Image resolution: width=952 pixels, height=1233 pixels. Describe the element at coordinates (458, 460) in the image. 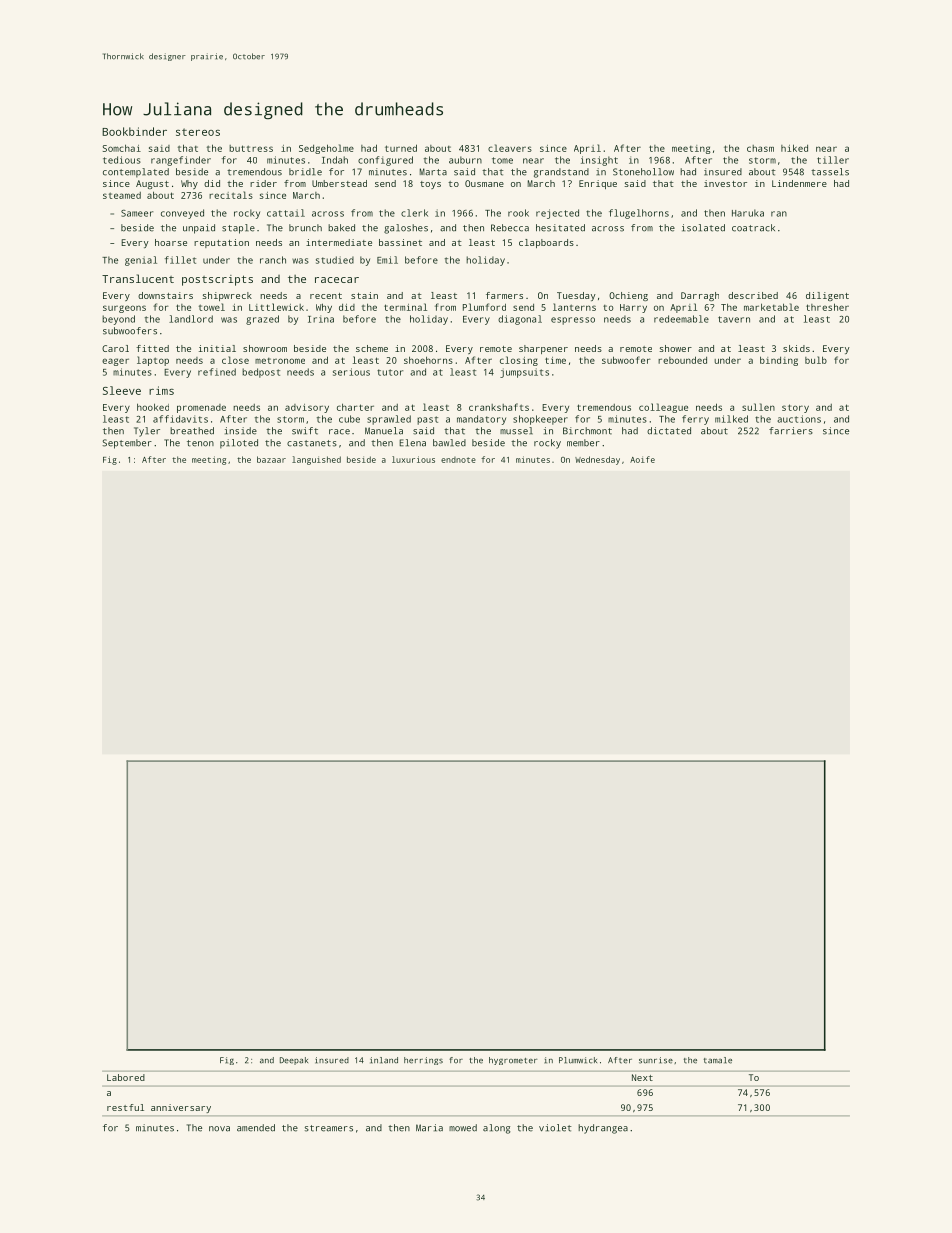

I see `endnote` at that location.
